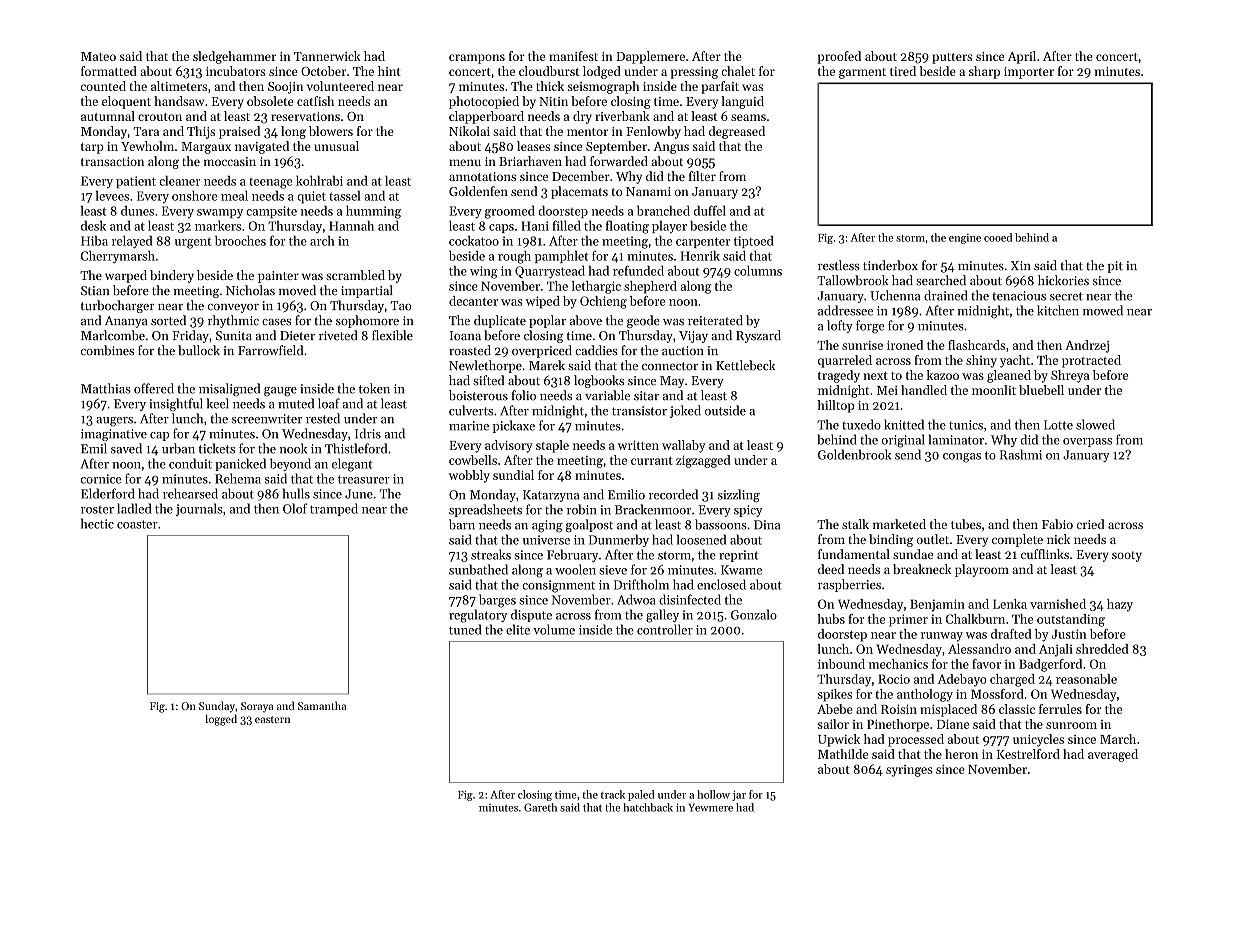  Describe the element at coordinates (272, 719) in the screenshot. I see `eastern` at that location.
